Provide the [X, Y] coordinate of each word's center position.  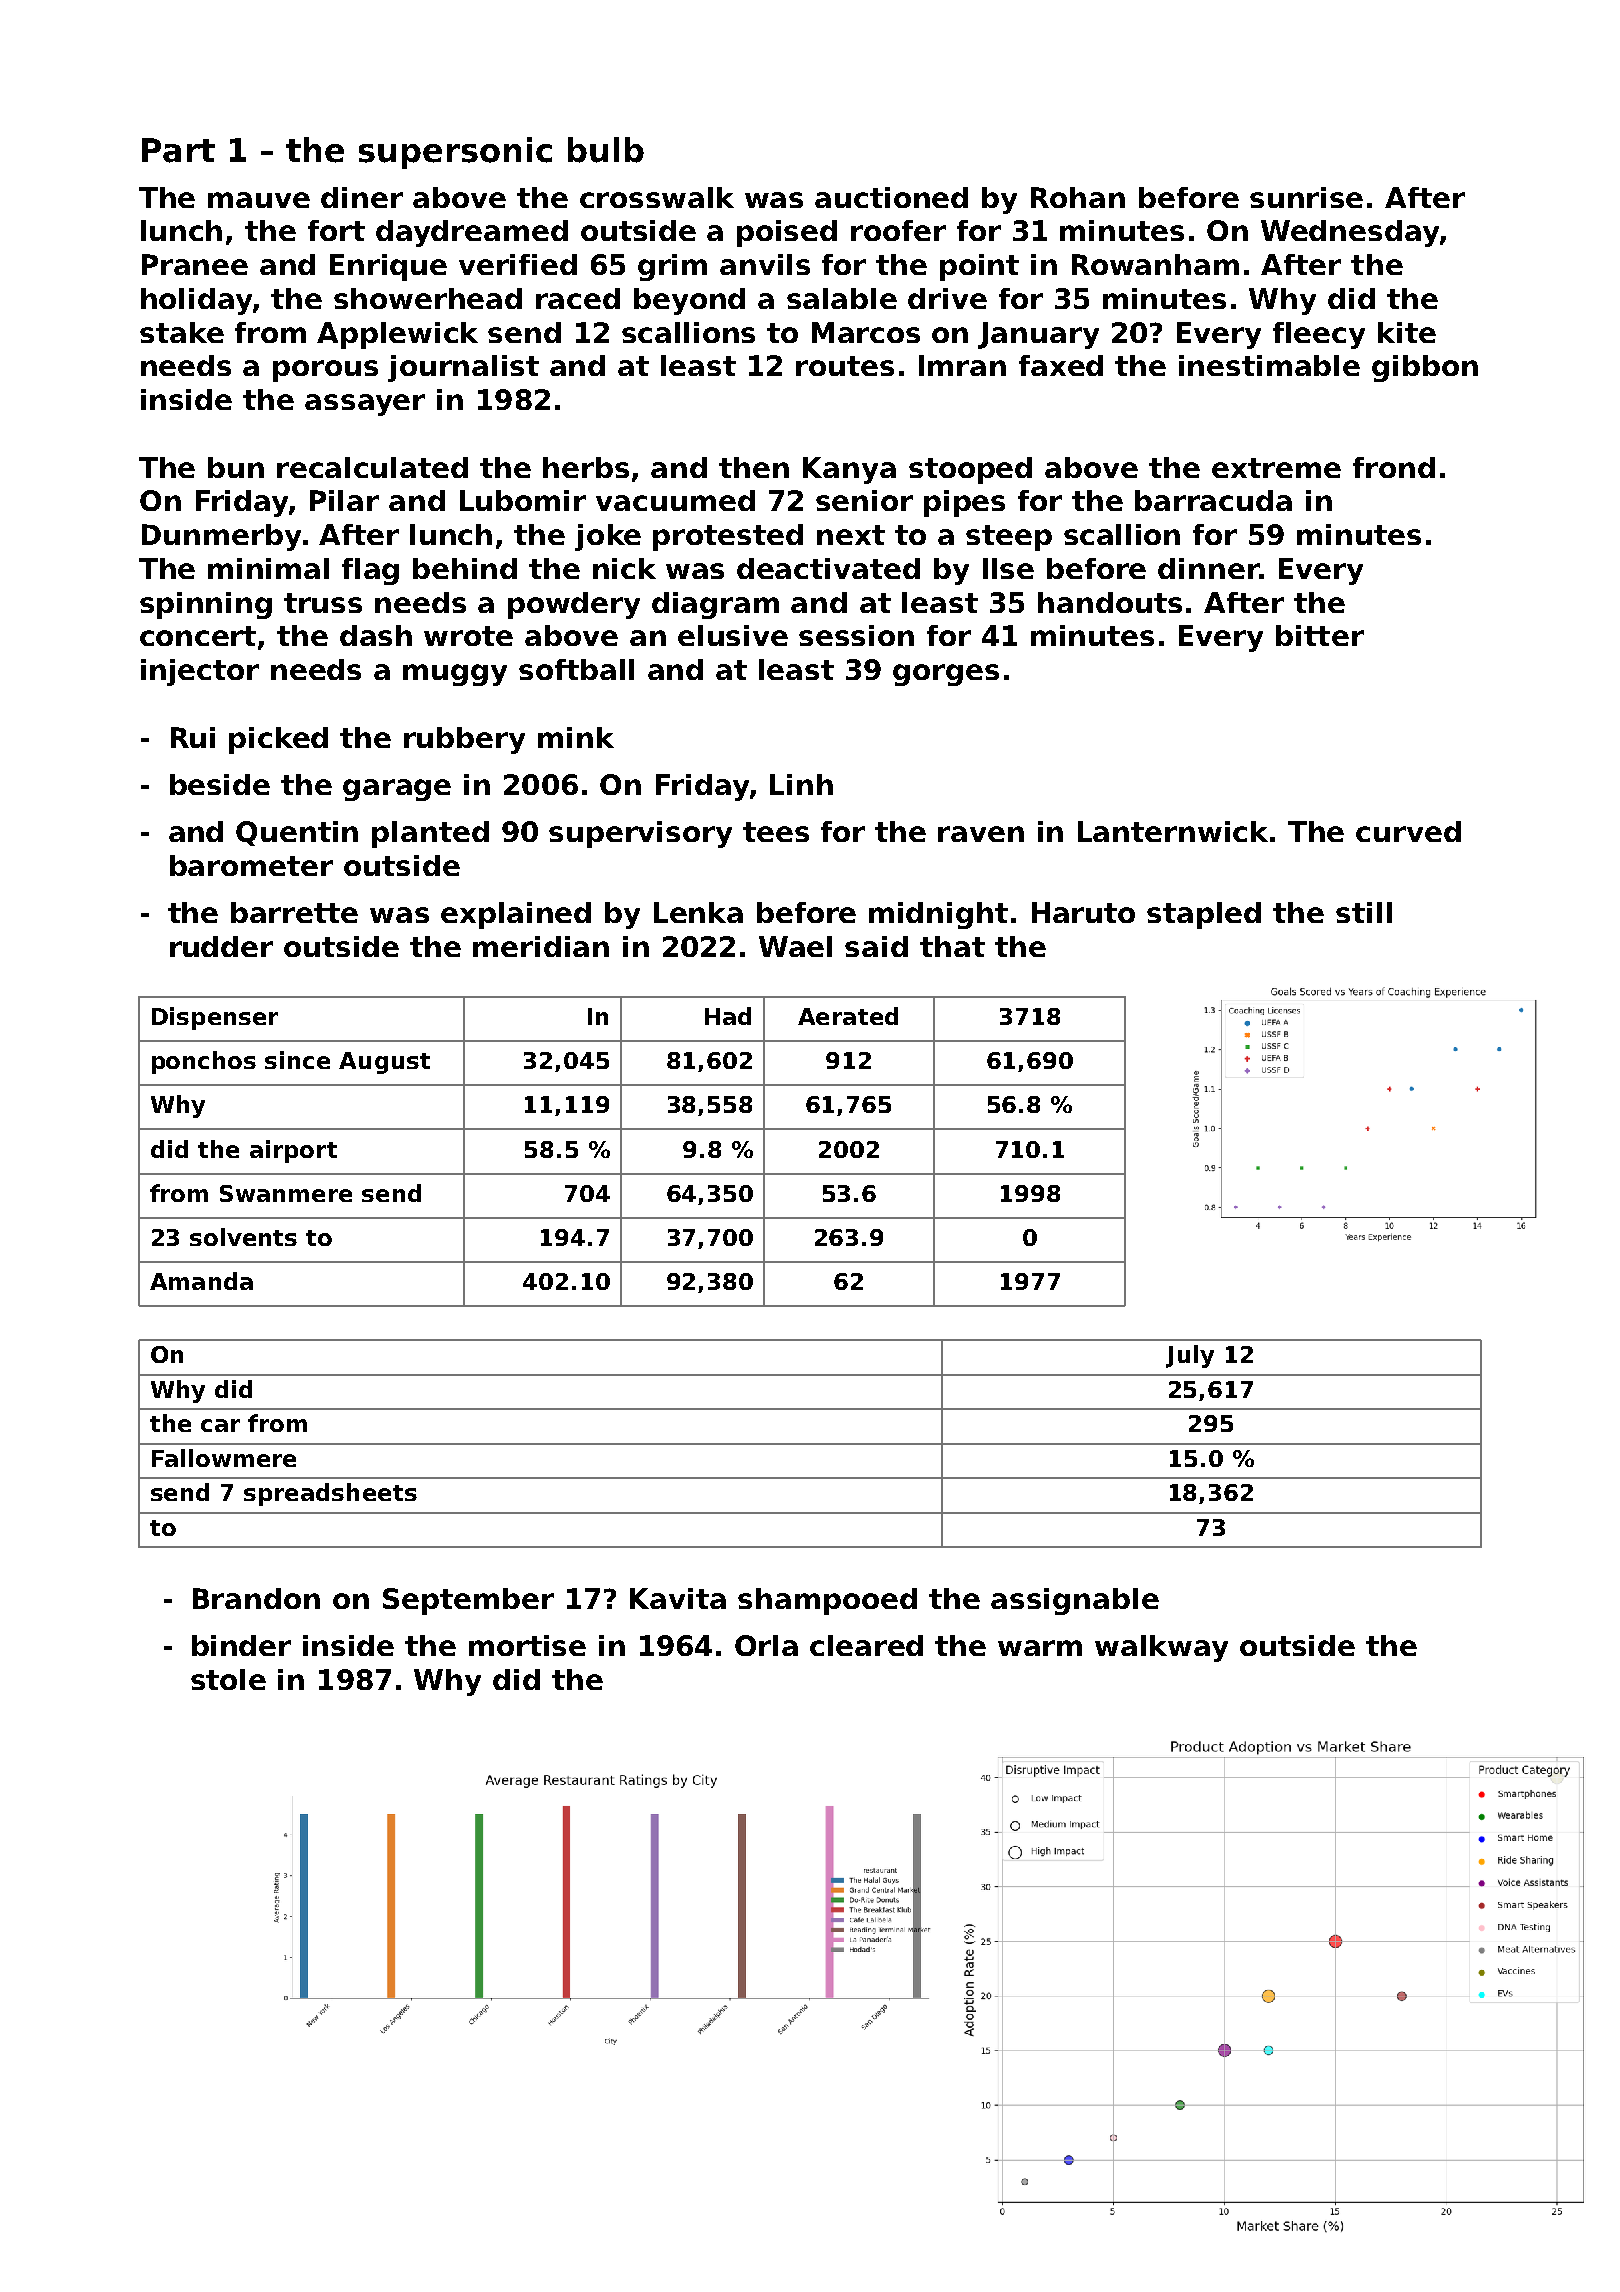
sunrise [1306, 197]
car [220, 1425]
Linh [801, 784]
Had [728, 1016]
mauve [259, 200]
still [1364, 912]
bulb [606, 150]
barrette [294, 912]
